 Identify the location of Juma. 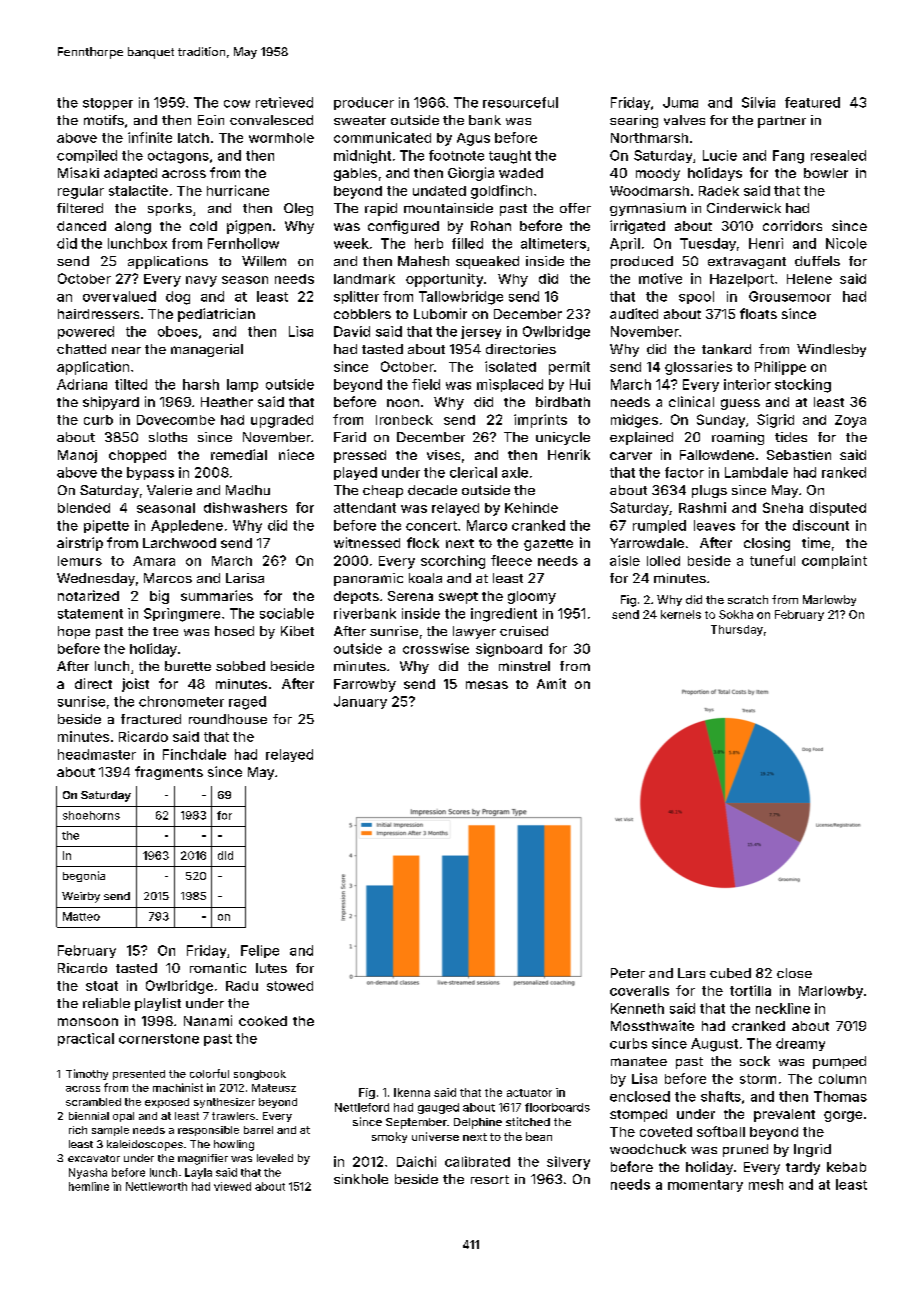
(680, 102).
